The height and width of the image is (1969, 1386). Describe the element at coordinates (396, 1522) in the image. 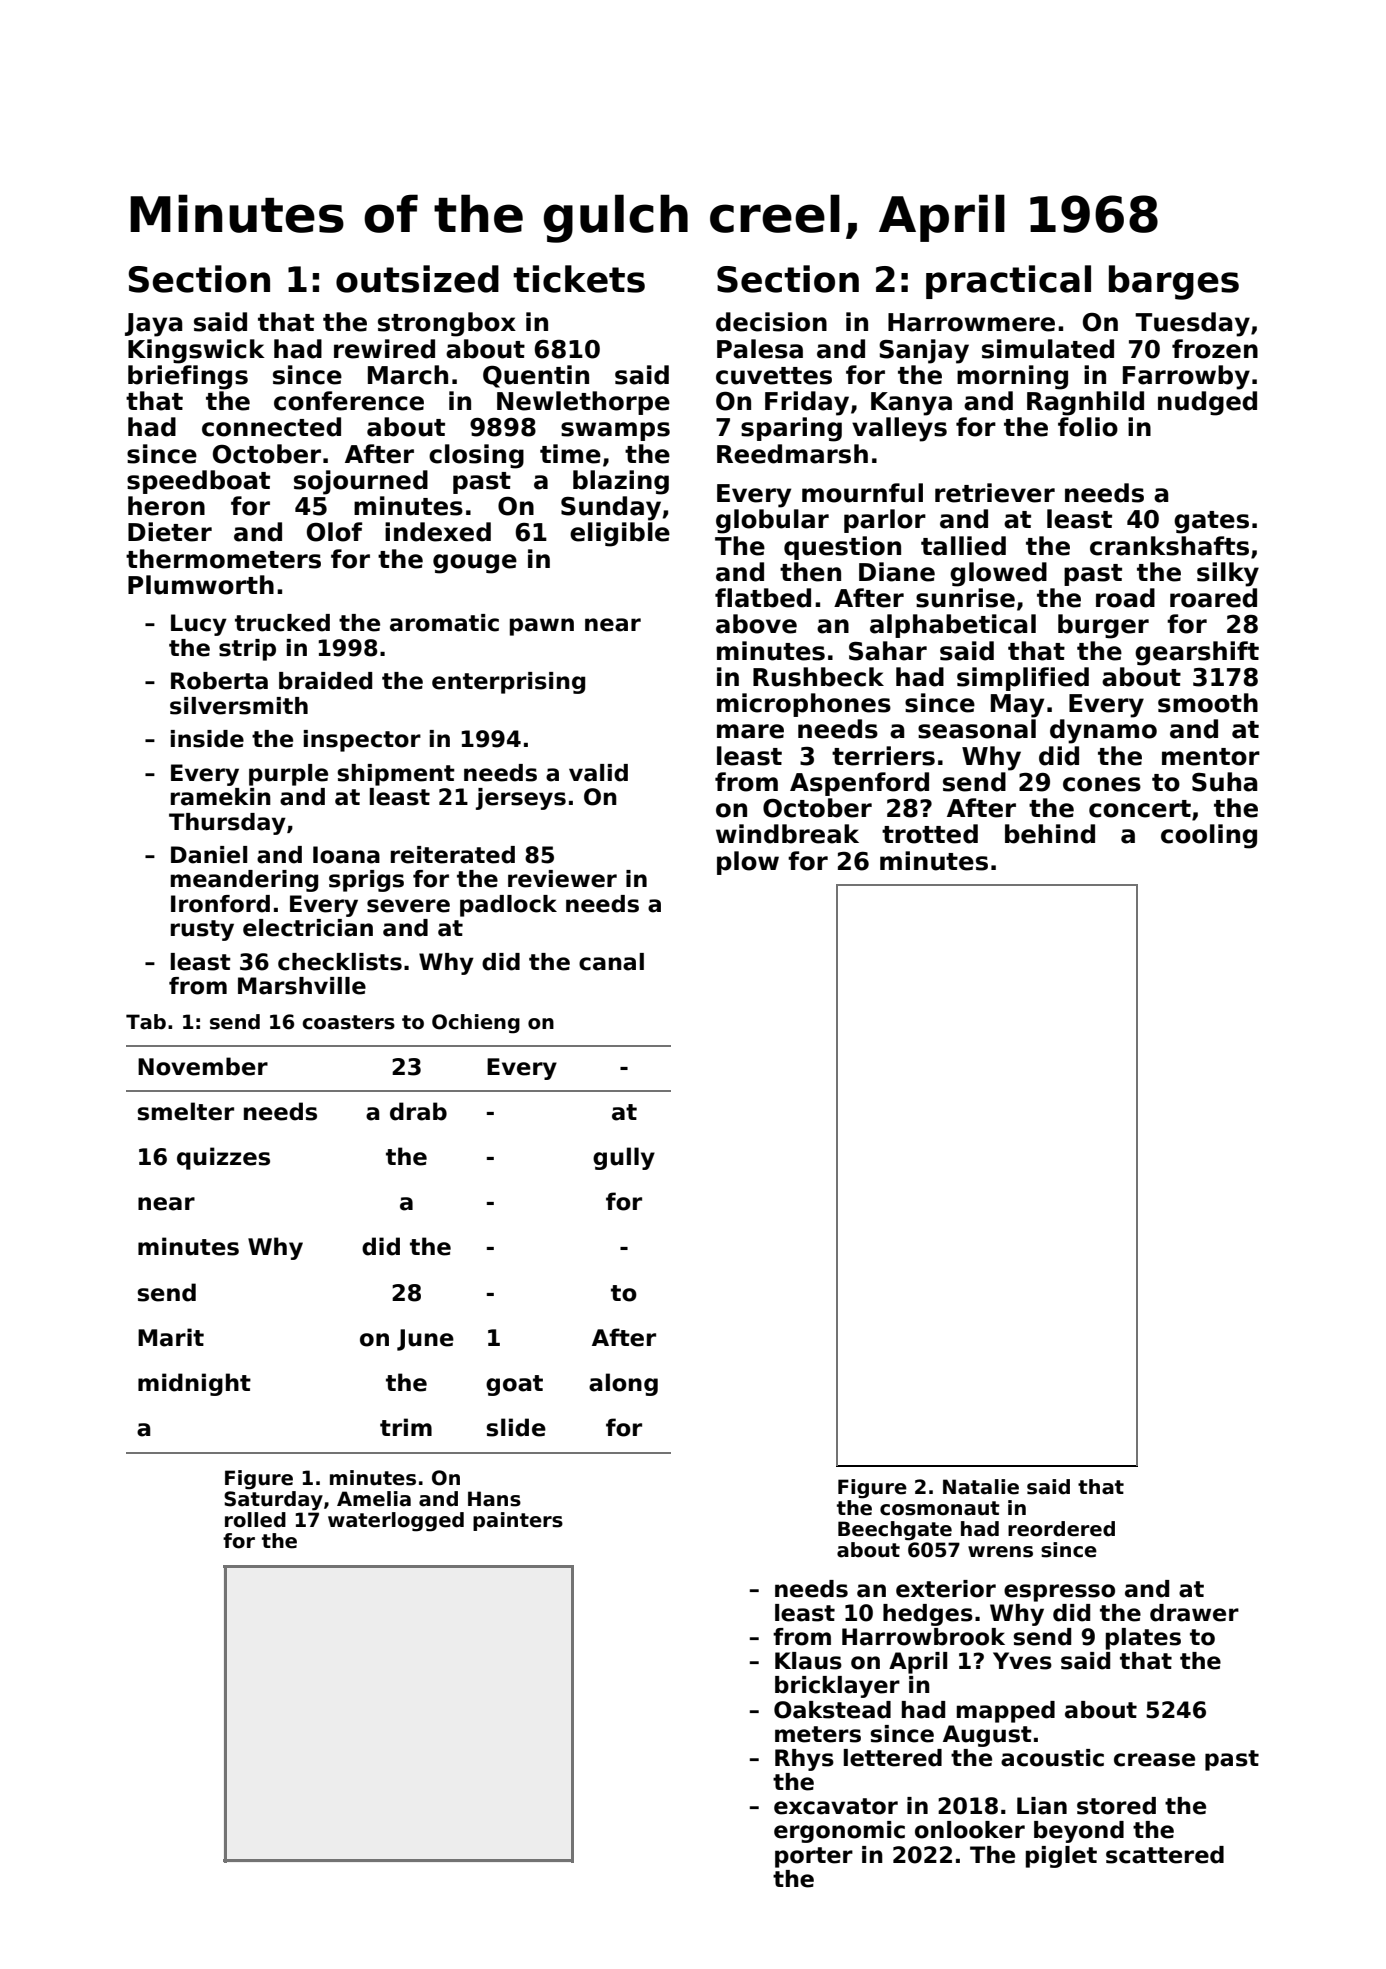

I see `waterlogged` at that location.
